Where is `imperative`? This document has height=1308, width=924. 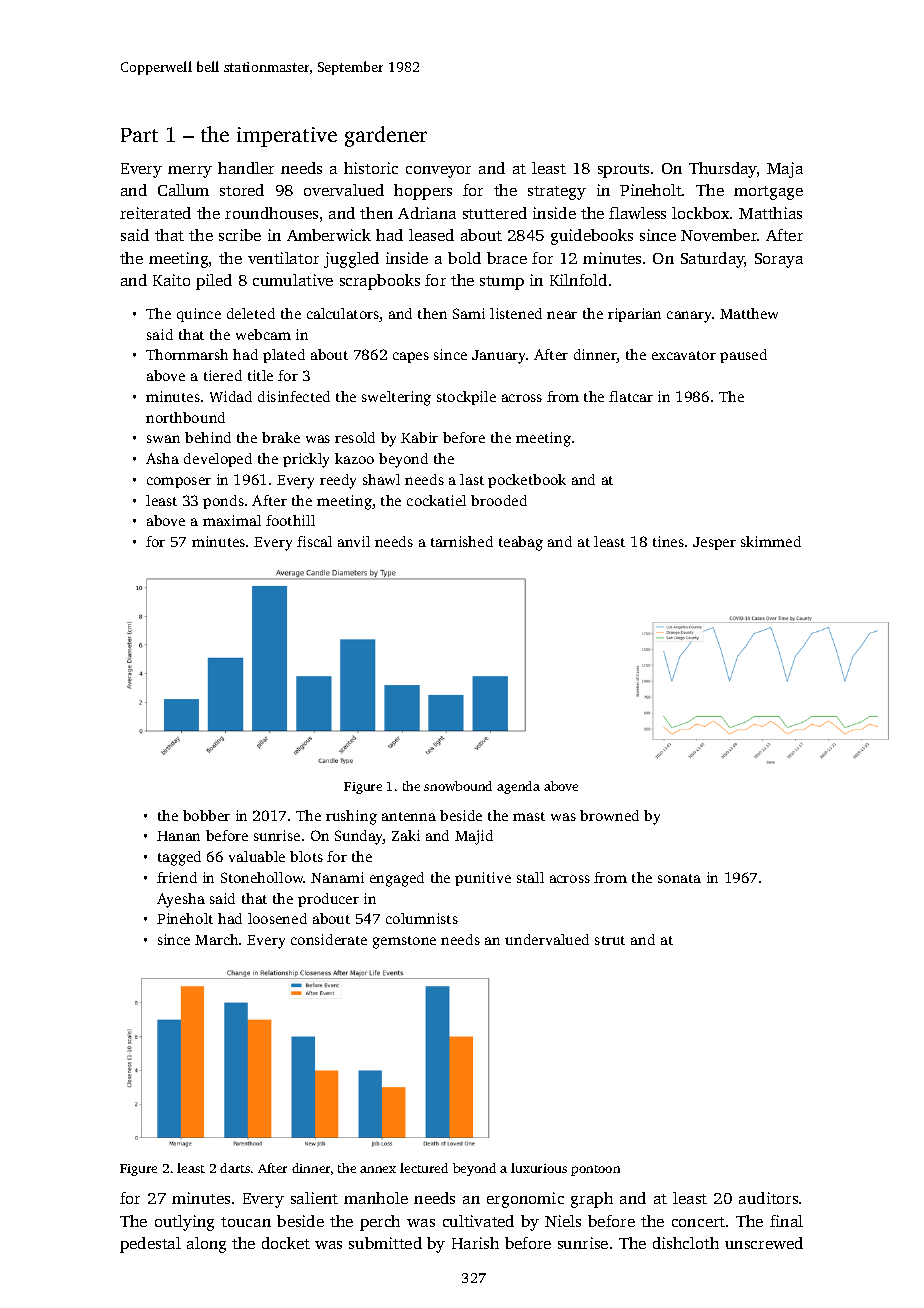 imperative is located at coordinates (287, 137).
